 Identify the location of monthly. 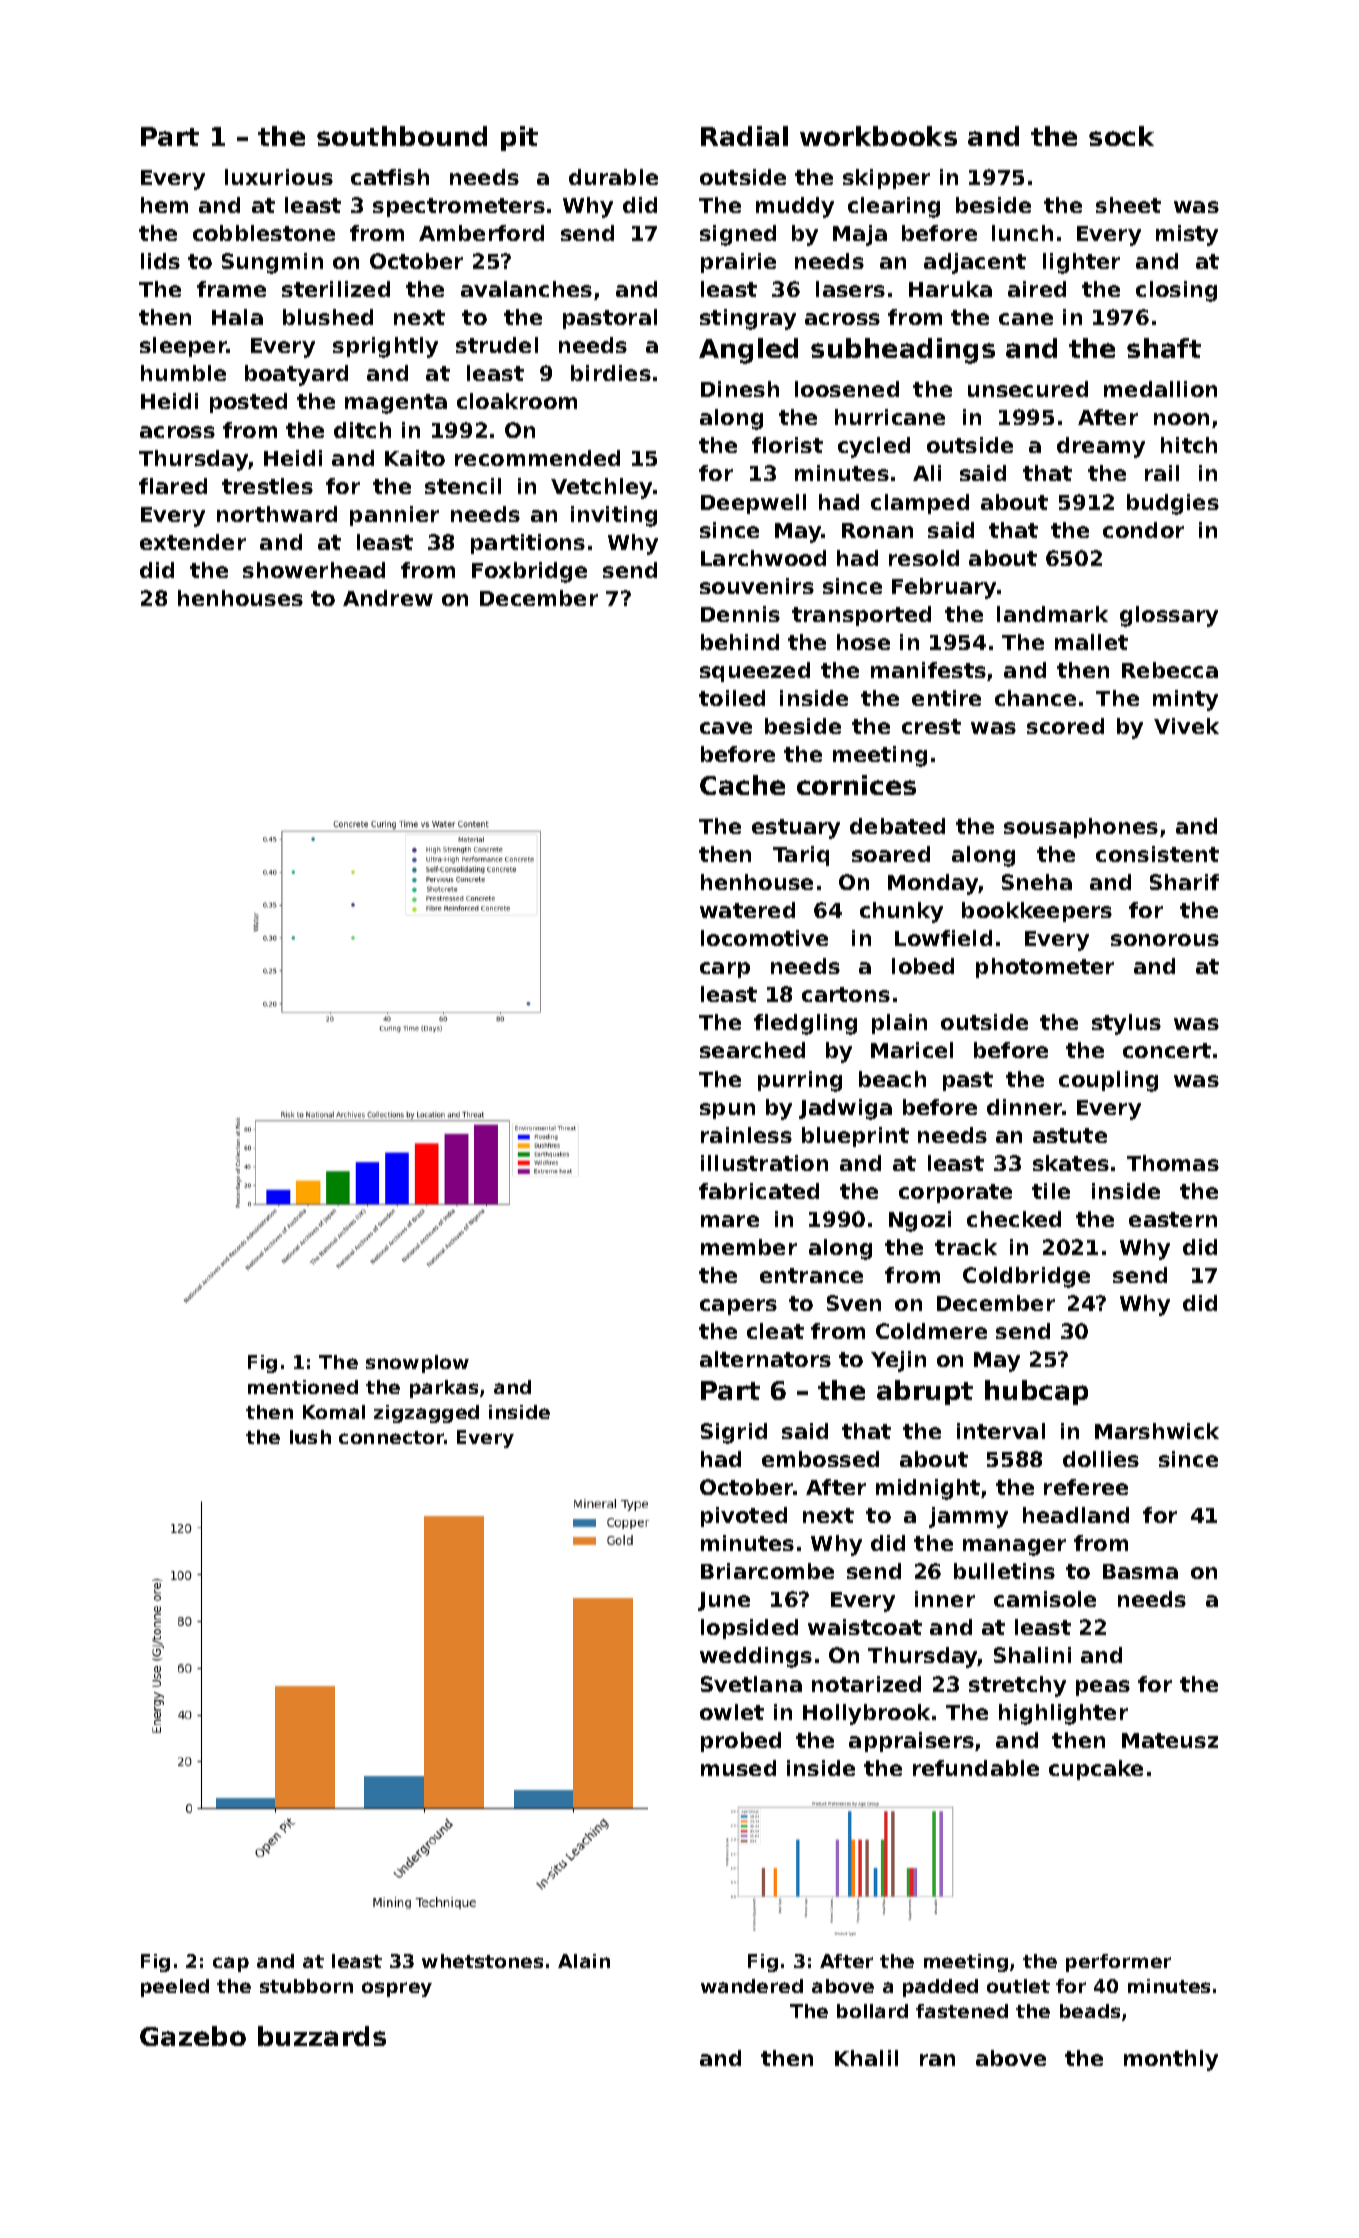
(1171, 2060).
